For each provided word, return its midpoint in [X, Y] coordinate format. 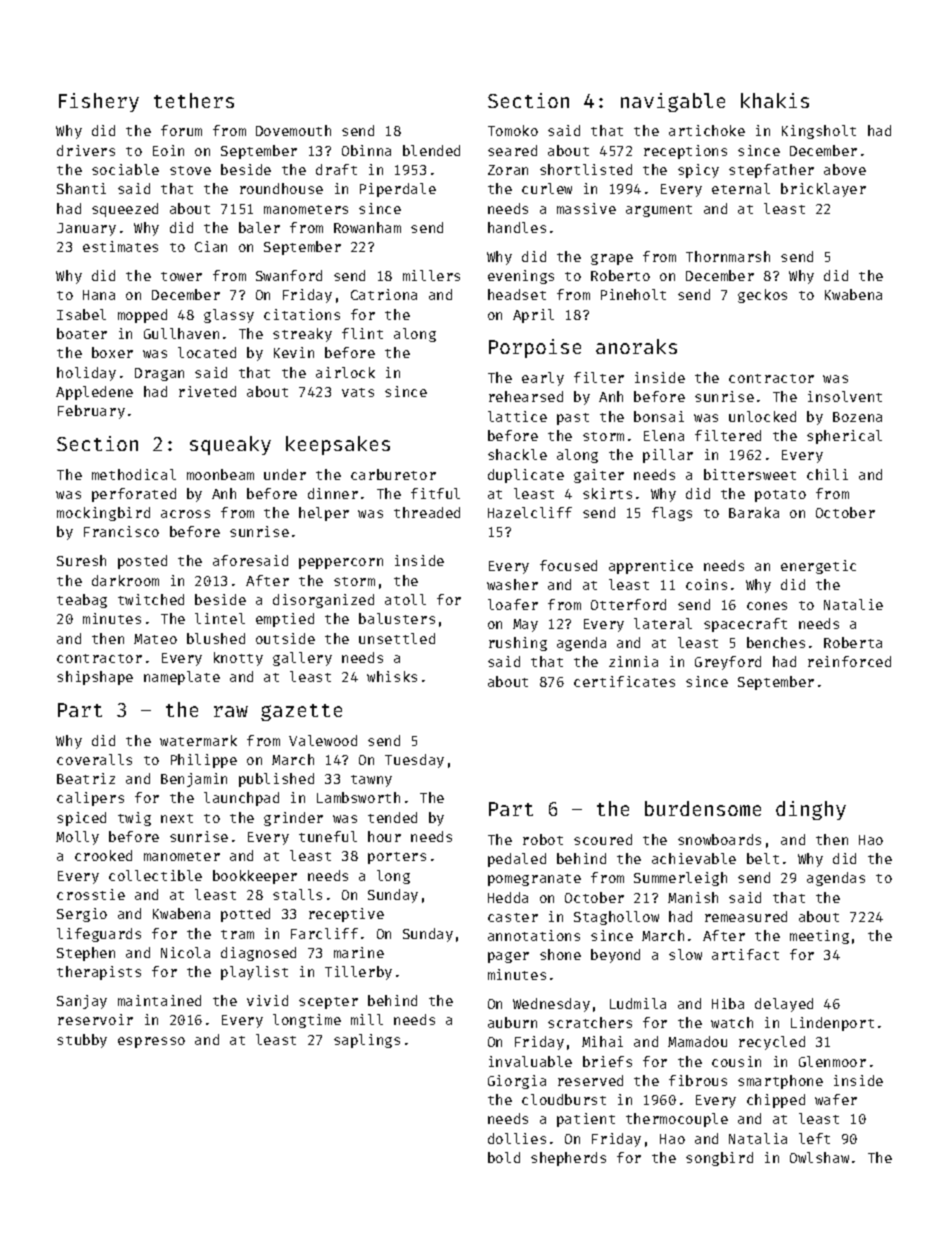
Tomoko [513, 130]
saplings [367, 1041]
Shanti [81, 188]
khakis [775, 100]
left [814, 1138]
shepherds [568, 1159]
